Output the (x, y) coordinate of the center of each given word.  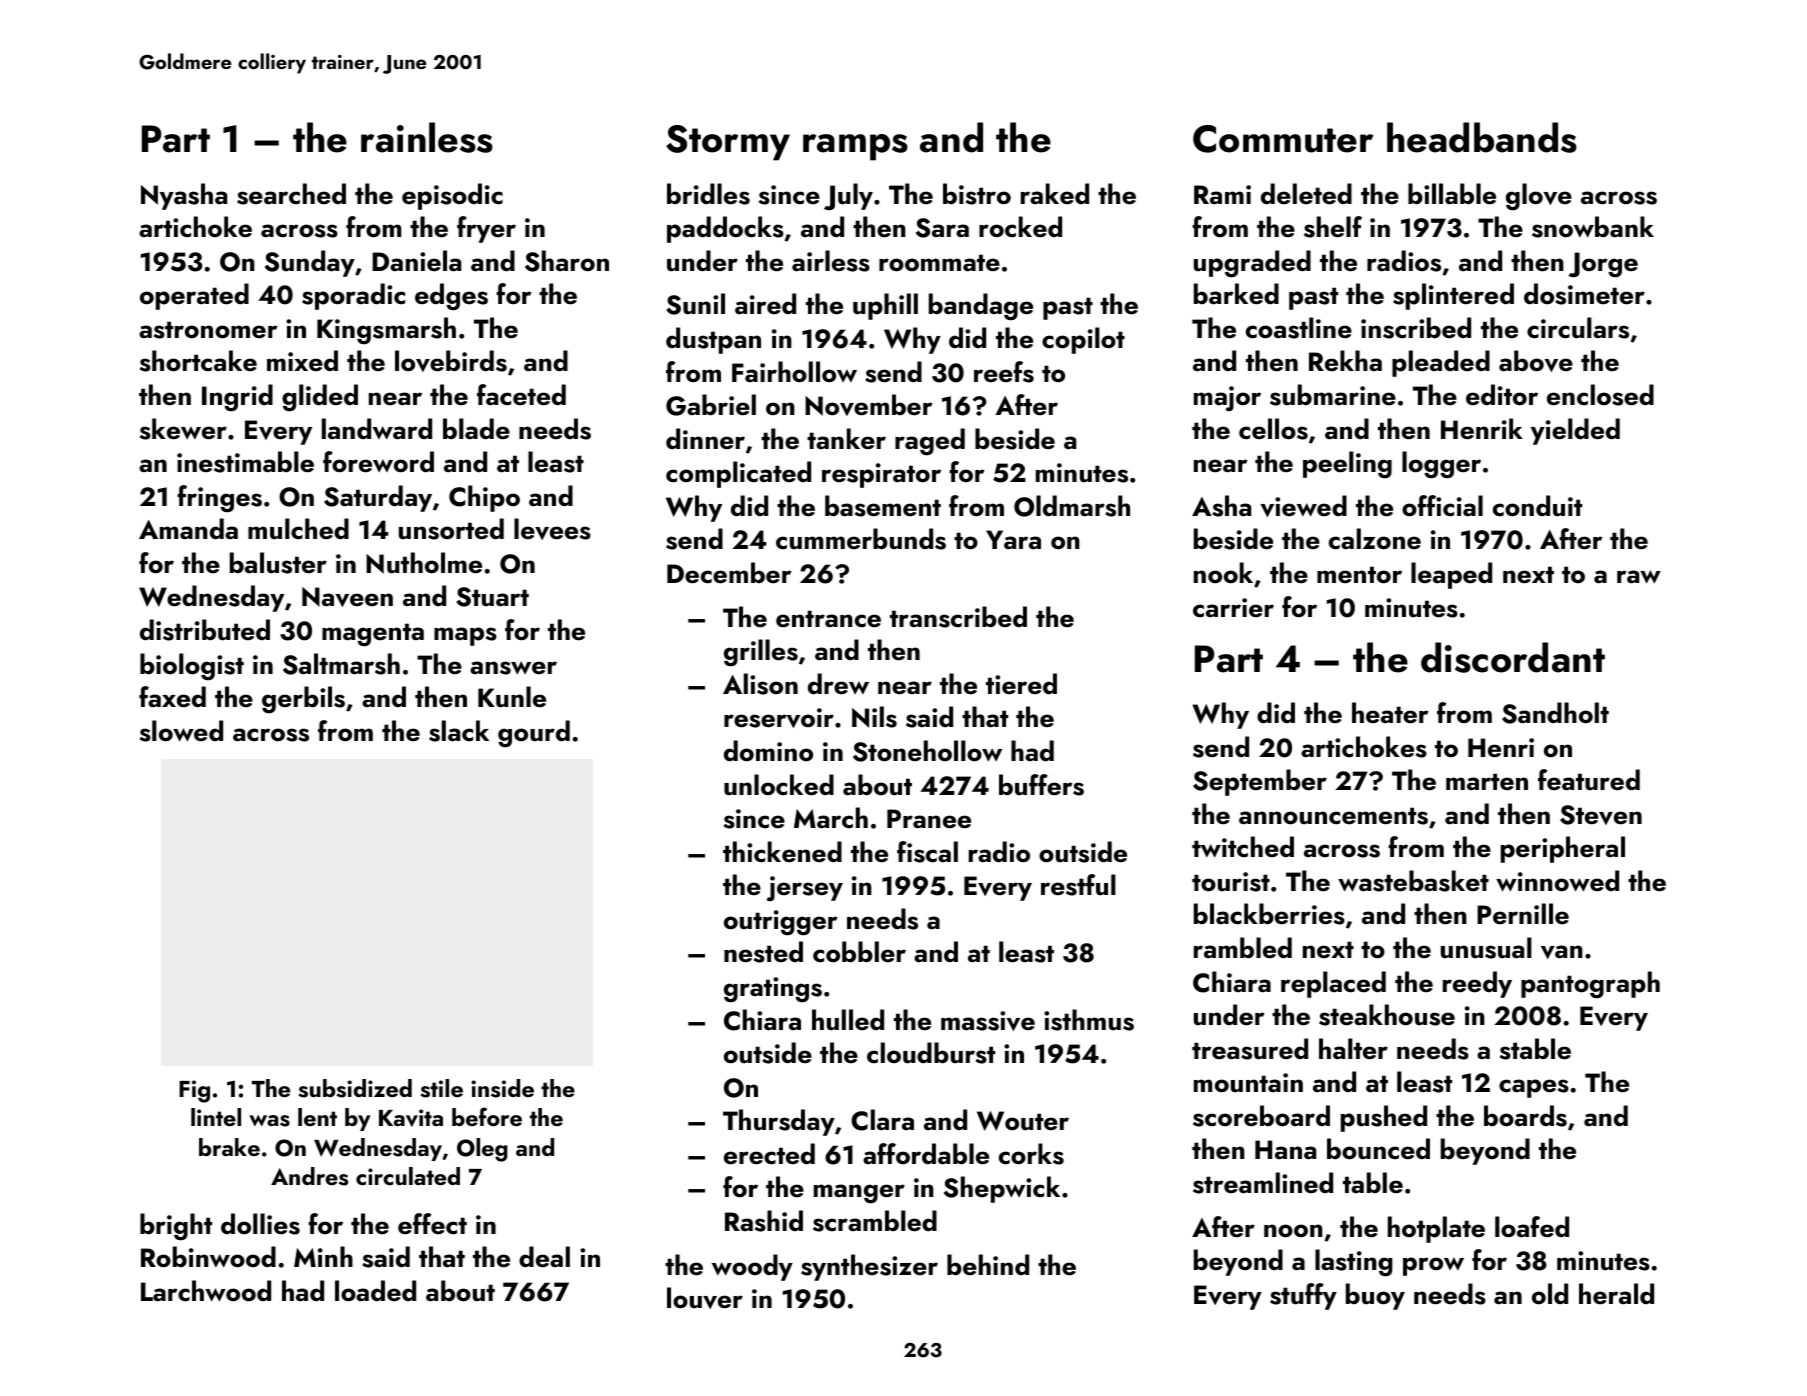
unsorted (451, 529)
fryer (486, 229)
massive (988, 1021)
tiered (1021, 684)
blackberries (1269, 914)
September (1260, 782)
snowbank (1593, 227)
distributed (205, 630)
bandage (981, 307)
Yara (1013, 540)
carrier (1233, 608)
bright (176, 1227)
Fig (194, 1091)
